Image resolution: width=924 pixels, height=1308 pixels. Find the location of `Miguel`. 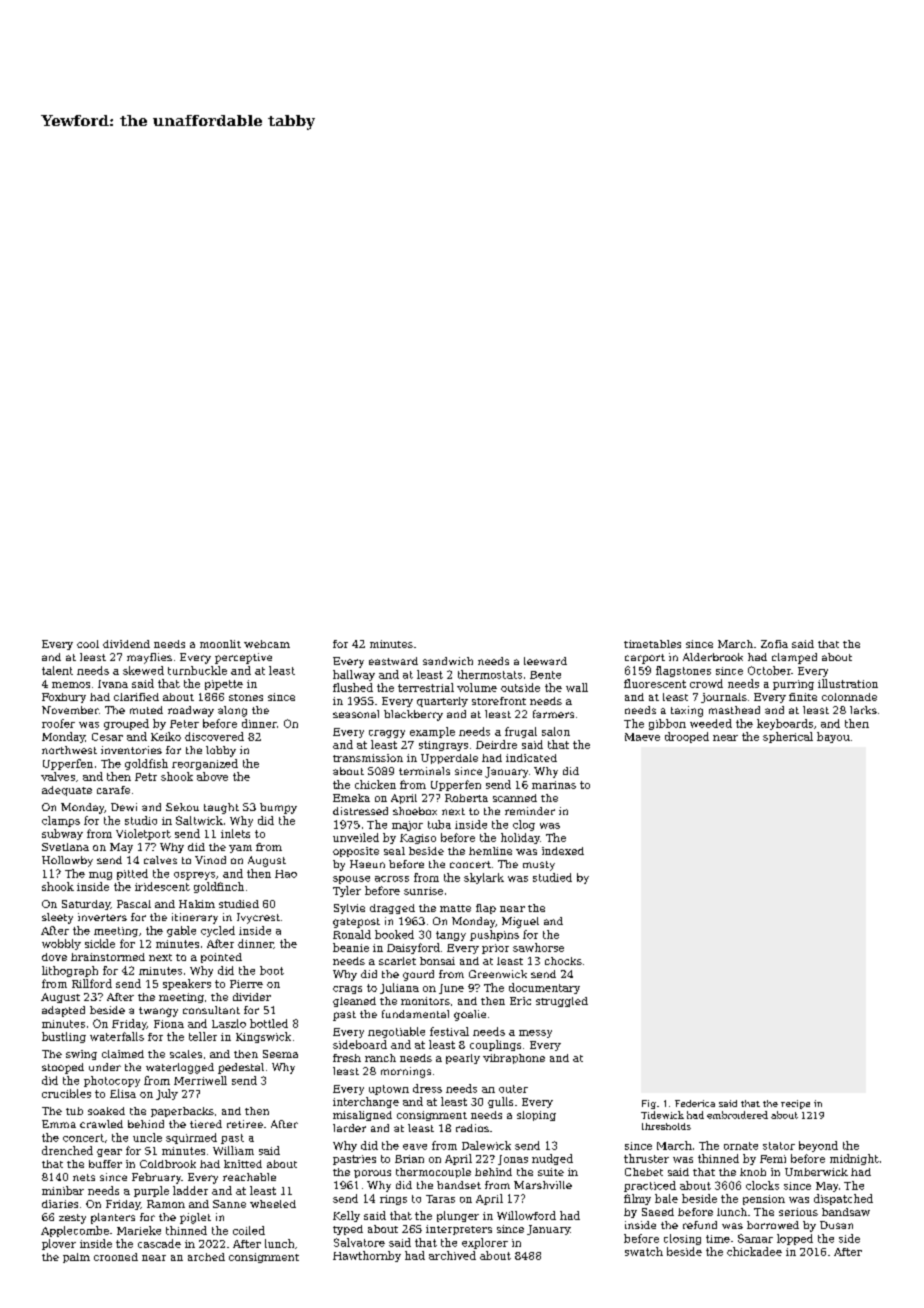

Miguel is located at coordinates (520, 922).
